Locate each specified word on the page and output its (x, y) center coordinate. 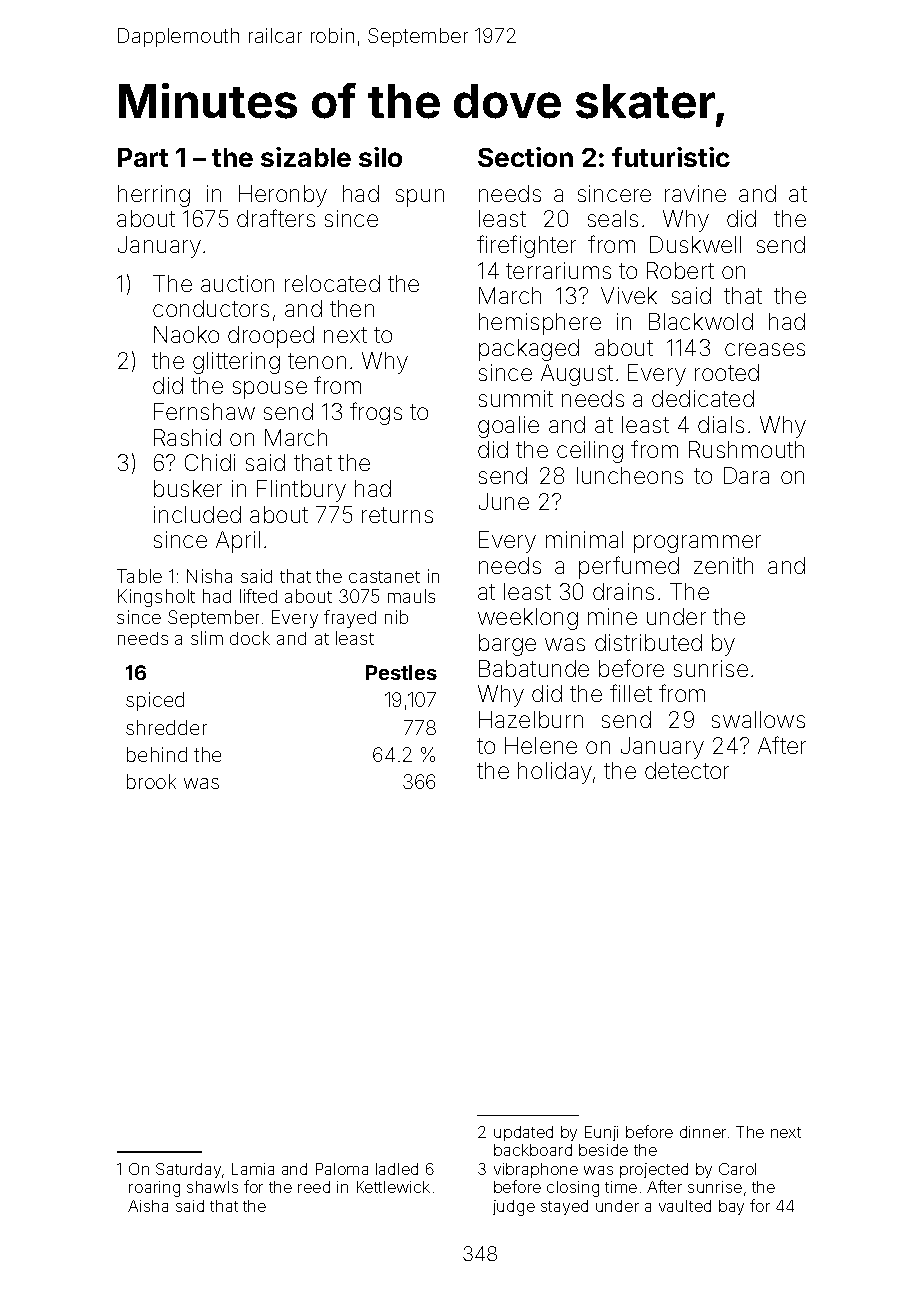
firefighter (526, 246)
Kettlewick (393, 1187)
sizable (306, 157)
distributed (648, 642)
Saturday (188, 1170)
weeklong (528, 619)
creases (765, 349)
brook (151, 781)
